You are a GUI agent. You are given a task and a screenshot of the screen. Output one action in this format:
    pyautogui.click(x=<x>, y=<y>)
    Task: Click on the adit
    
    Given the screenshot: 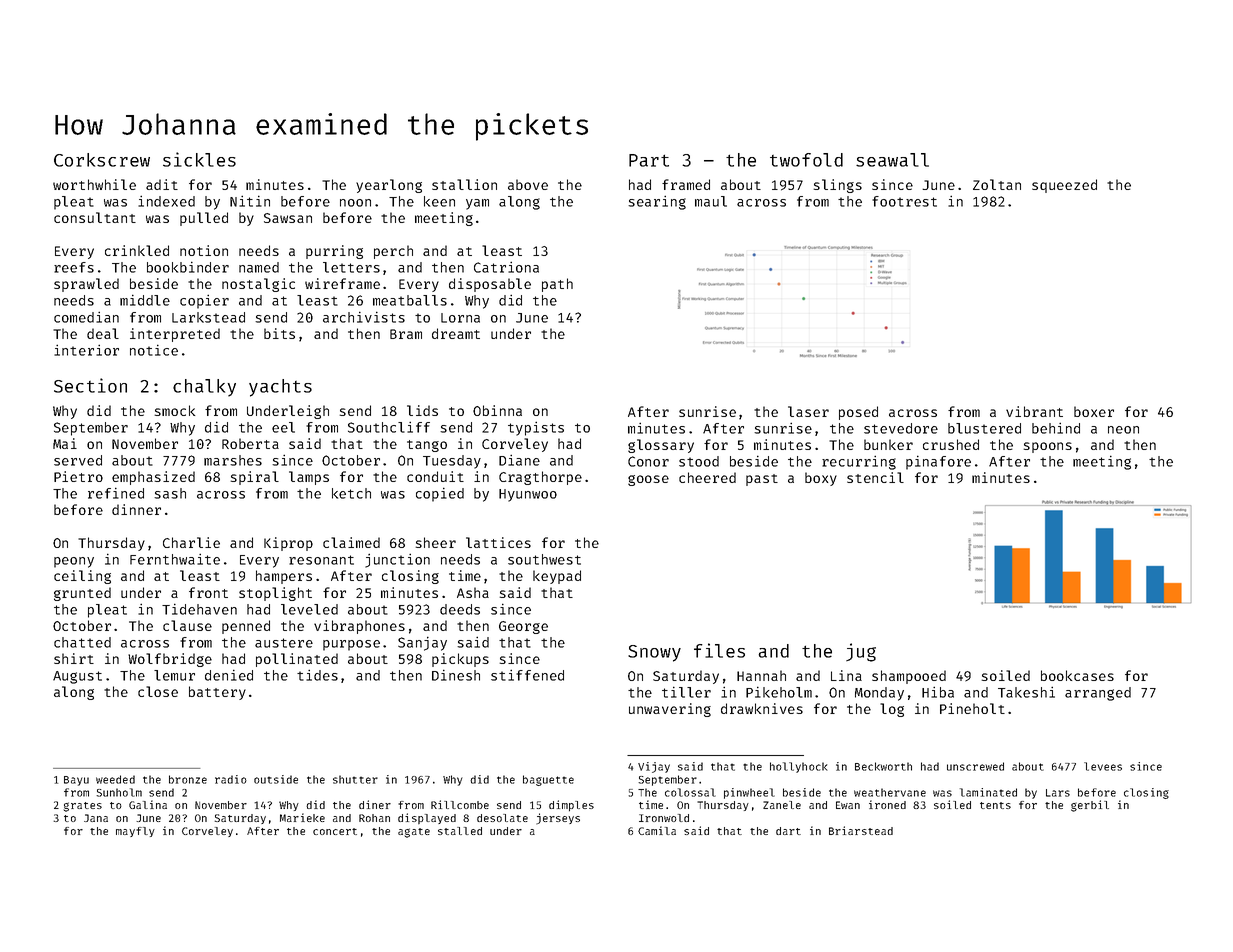 What is the action you would take?
    pyautogui.click(x=162, y=184)
